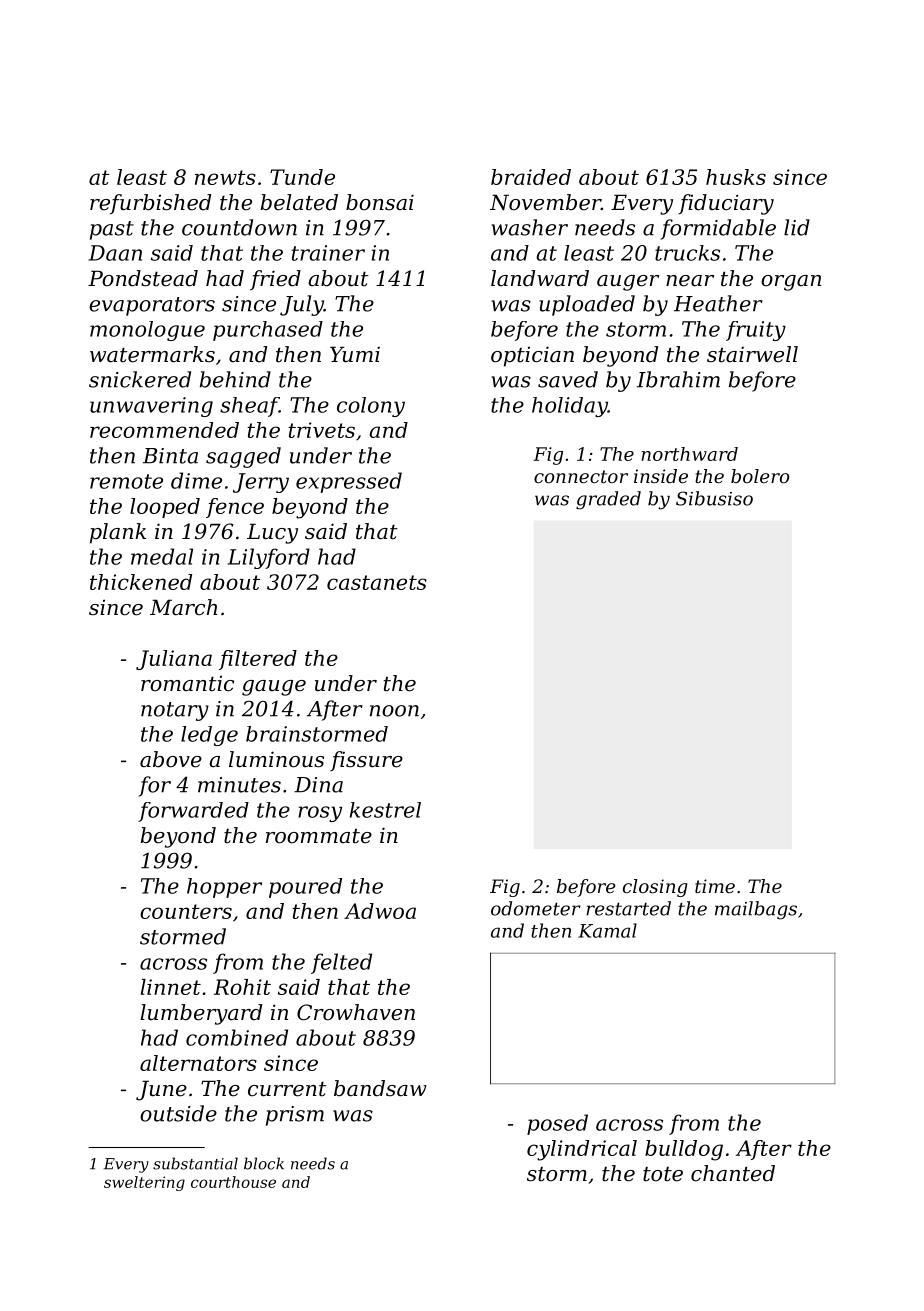 Image resolution: width=924 pixels, height=1311 pixels. Describe the element at coordinates (371, 407) in the screenshot. I see `colony` at that location.
